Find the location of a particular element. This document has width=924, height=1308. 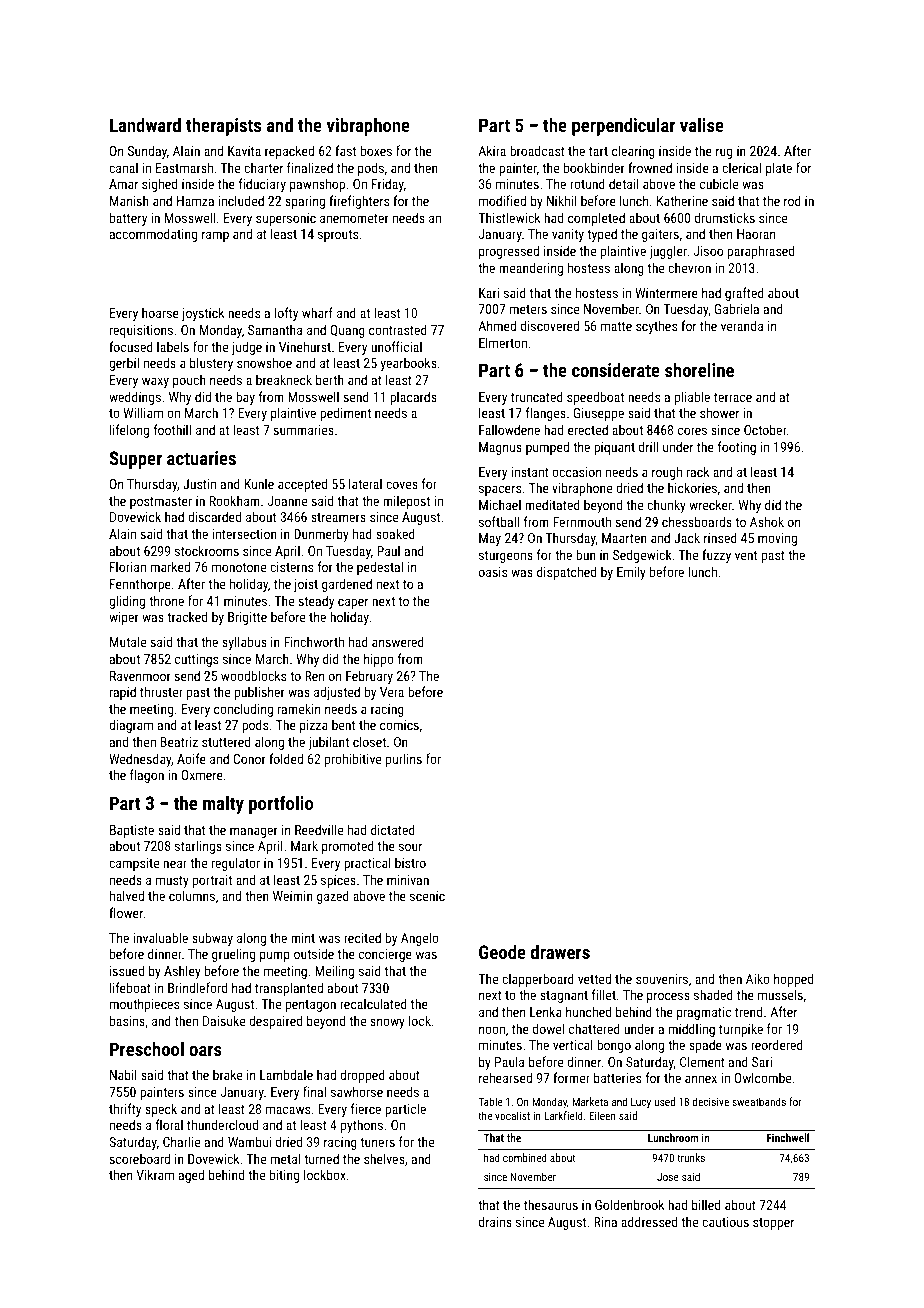

requisitions is located at coordinates (141, 331).
